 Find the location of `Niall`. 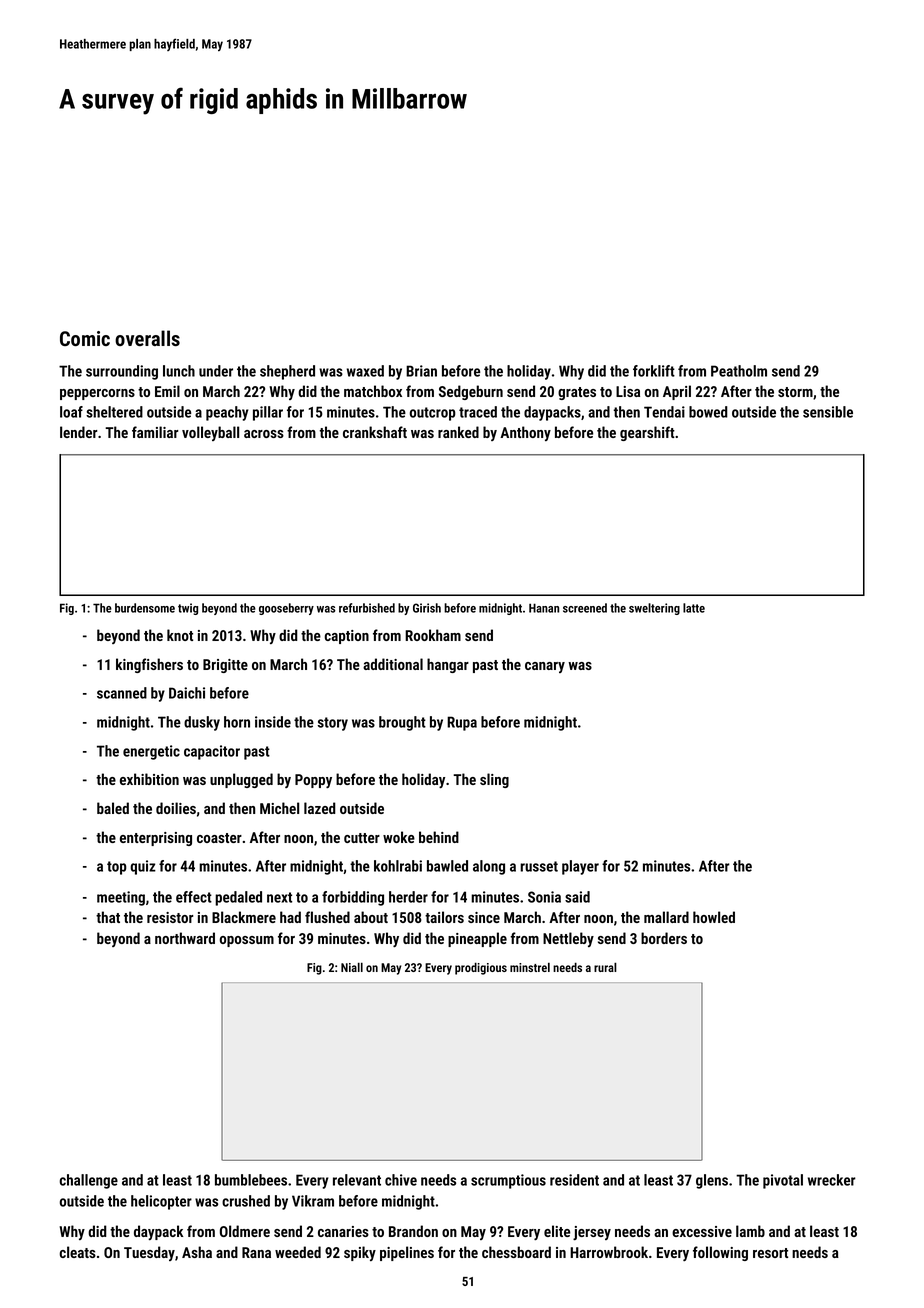

Niall is located at coordinates (352, 967).
